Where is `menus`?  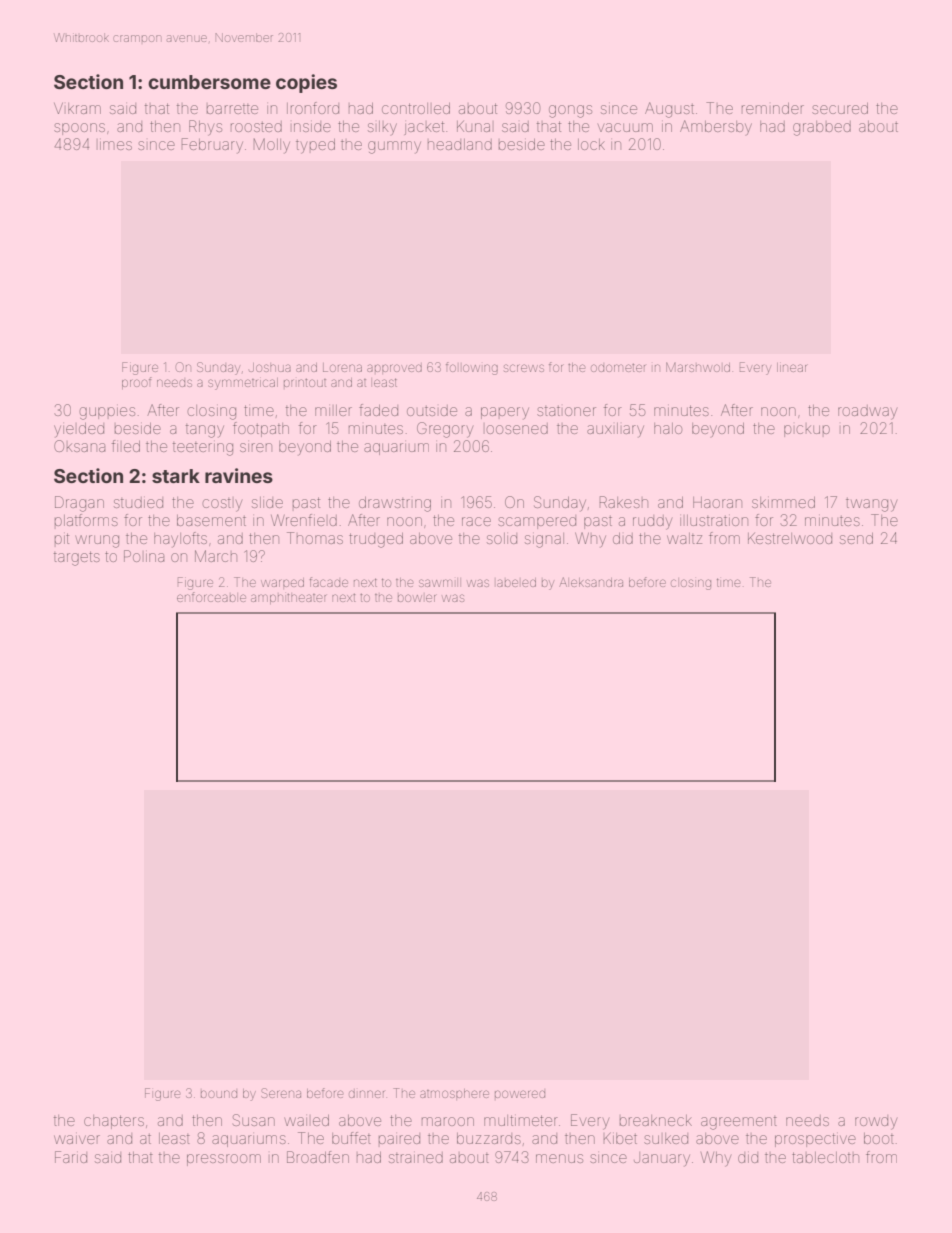
menus is located at coordinates (559, 1158).
